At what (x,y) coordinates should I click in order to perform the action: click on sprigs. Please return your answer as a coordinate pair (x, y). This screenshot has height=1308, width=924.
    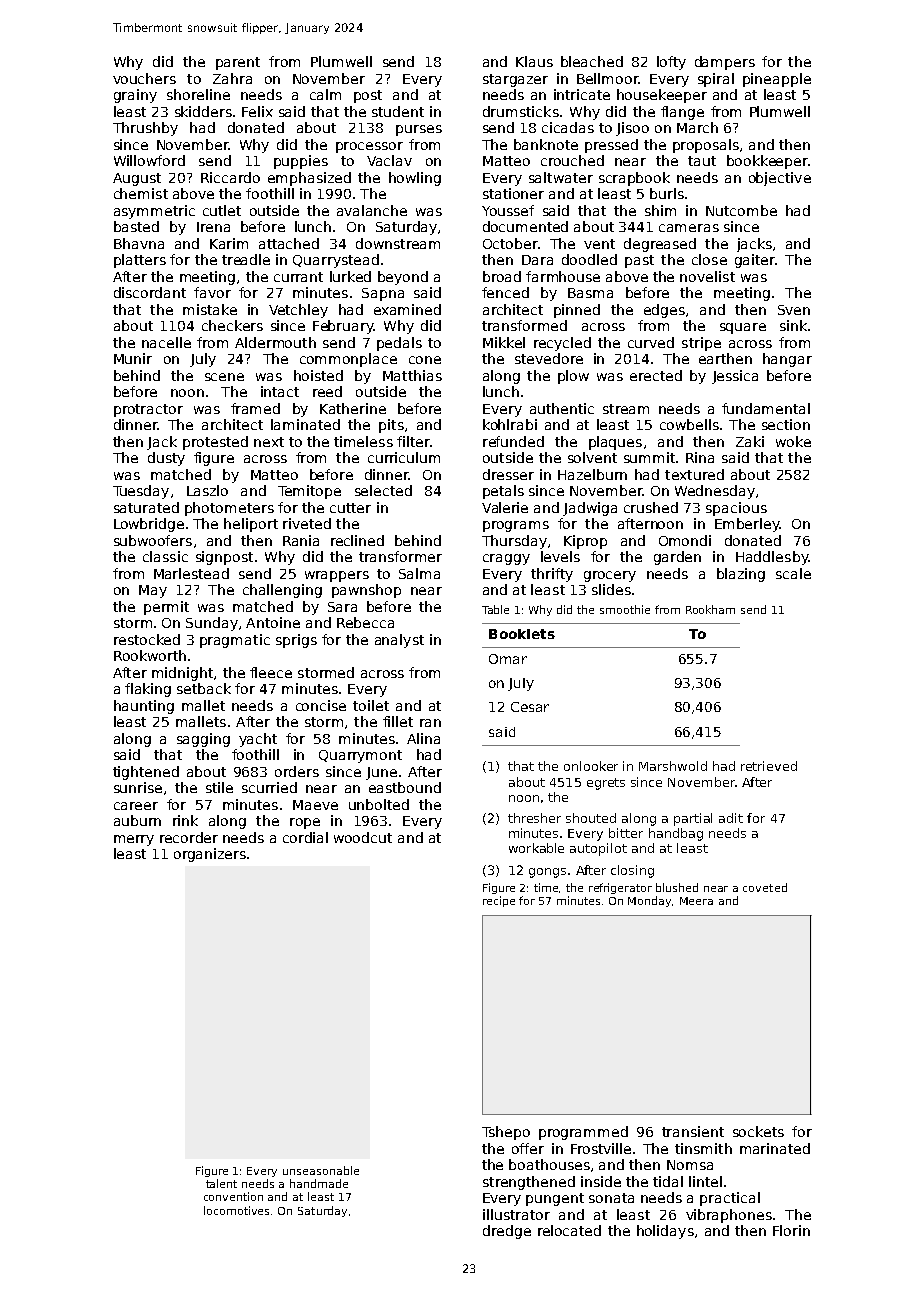
    Looking at the image, I should click on (296, 641).
